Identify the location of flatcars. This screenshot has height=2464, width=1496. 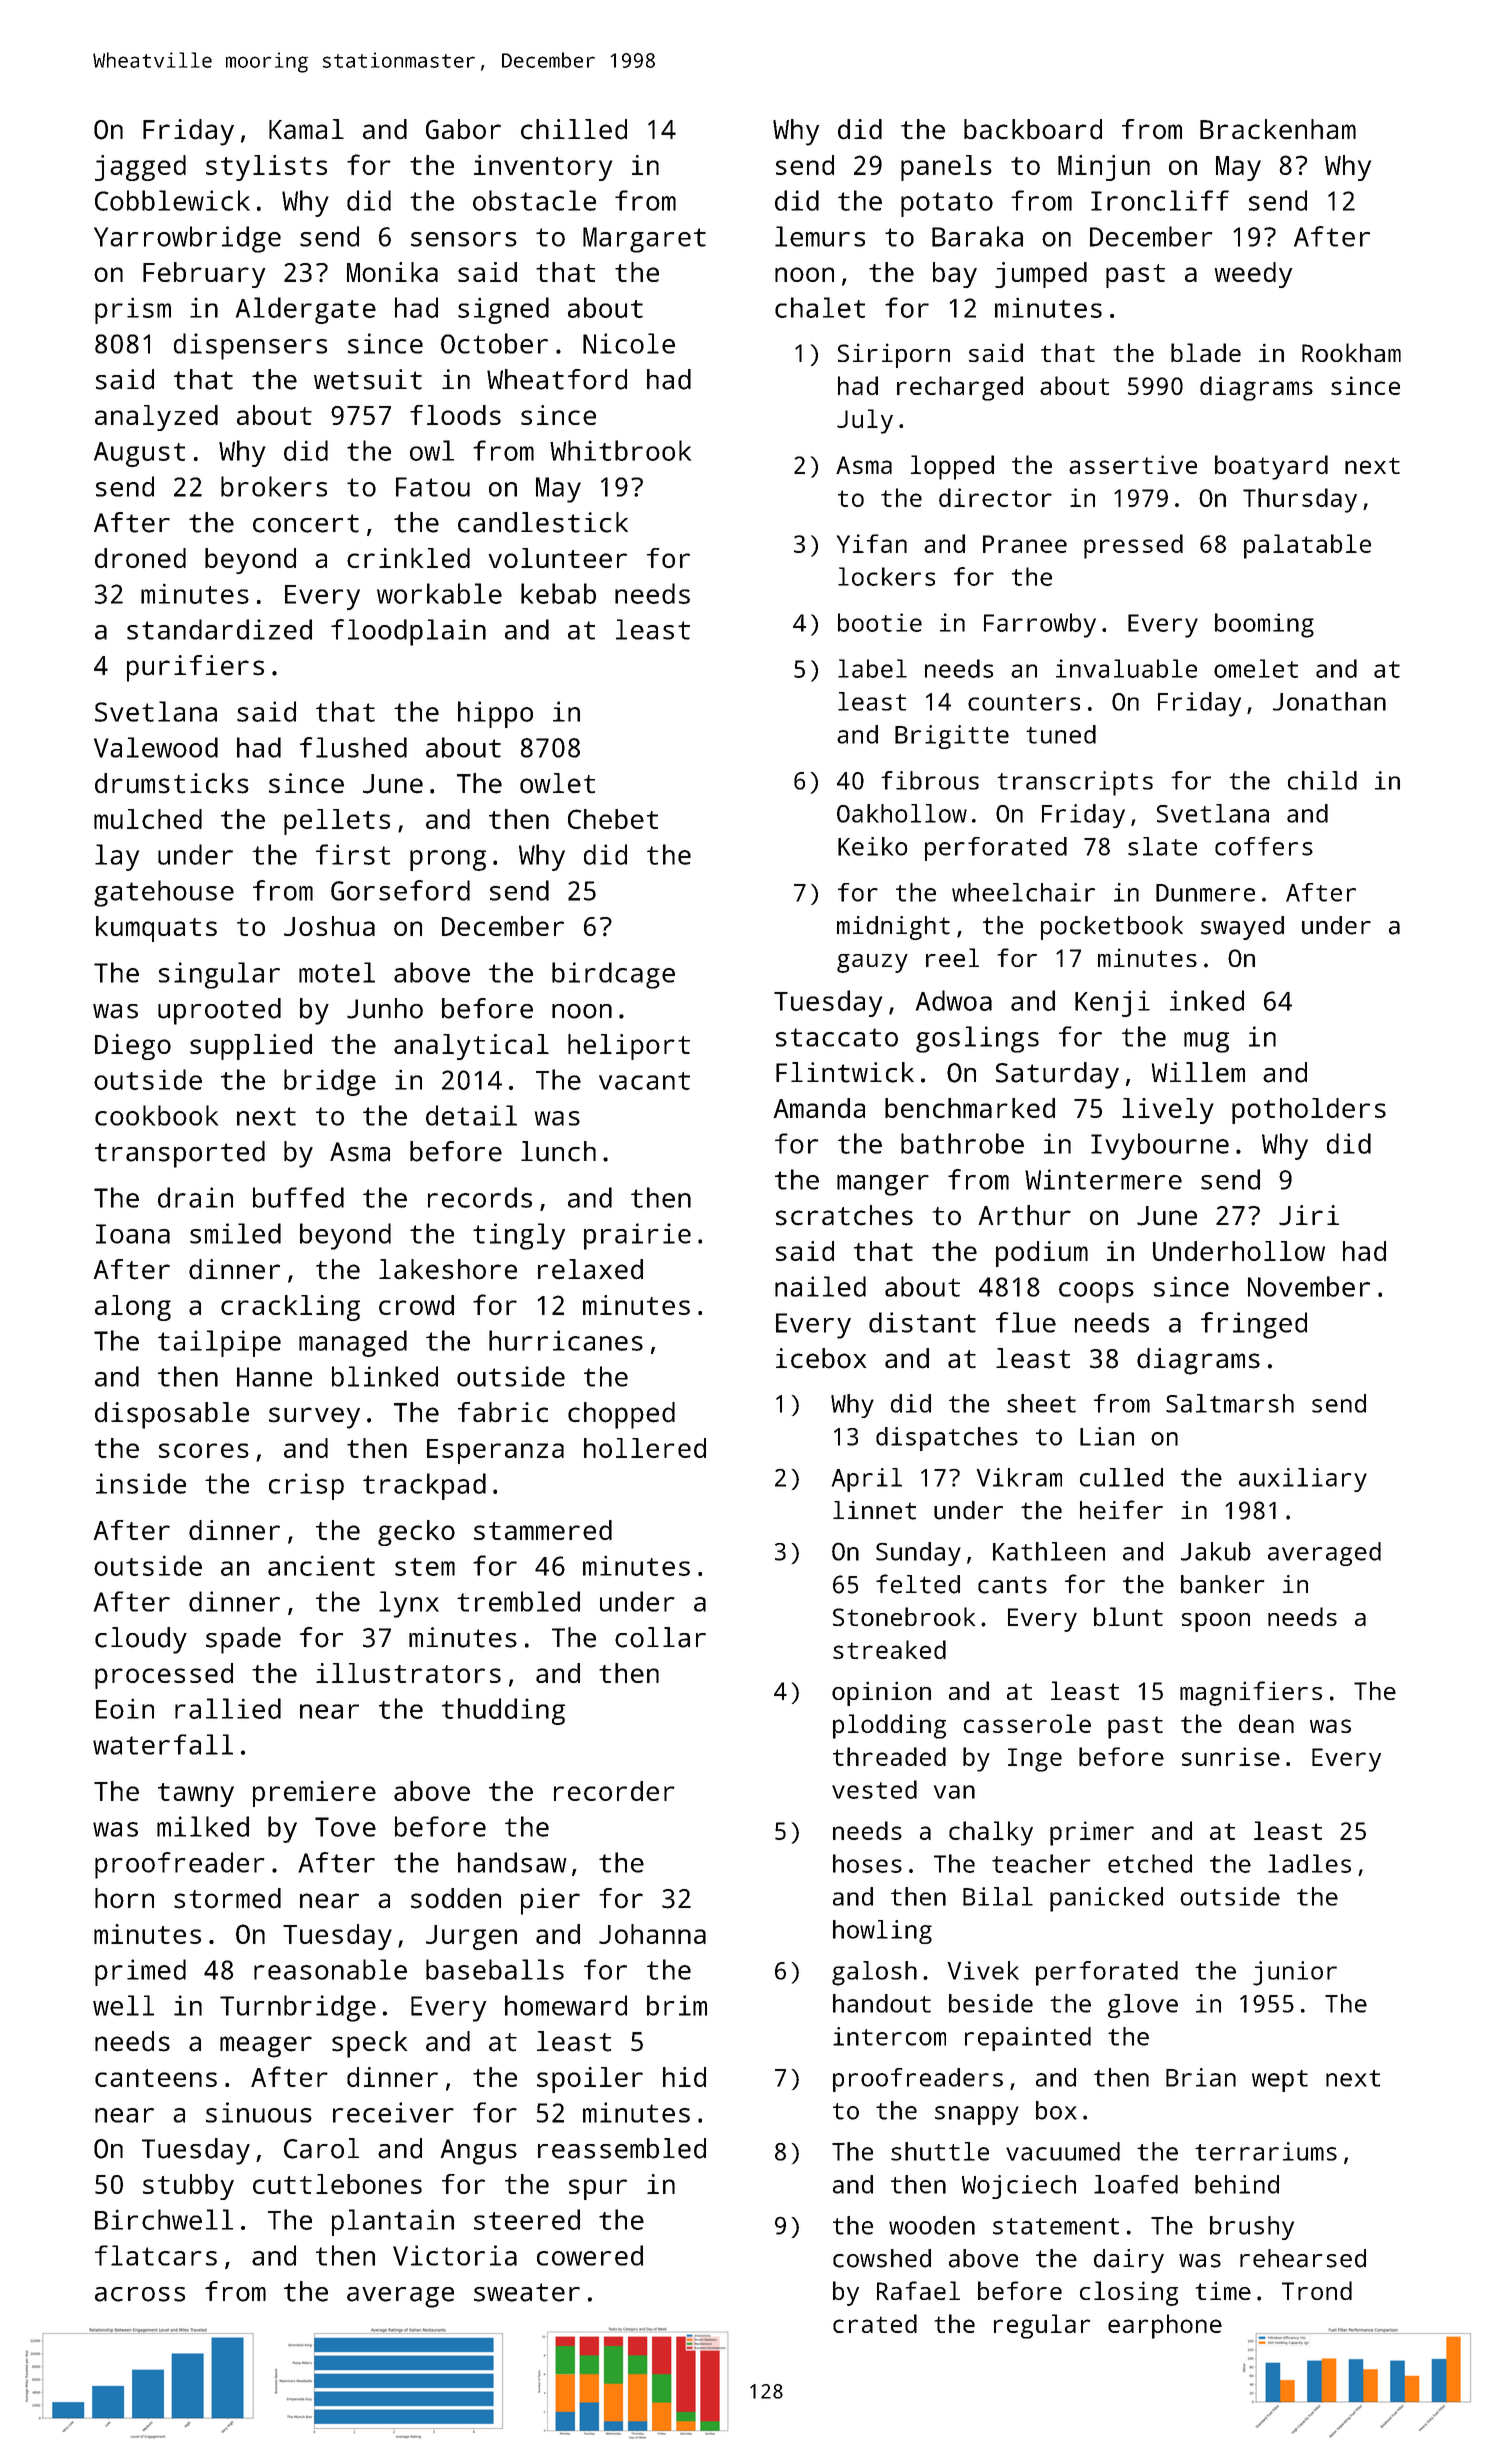
(156, 2255).
